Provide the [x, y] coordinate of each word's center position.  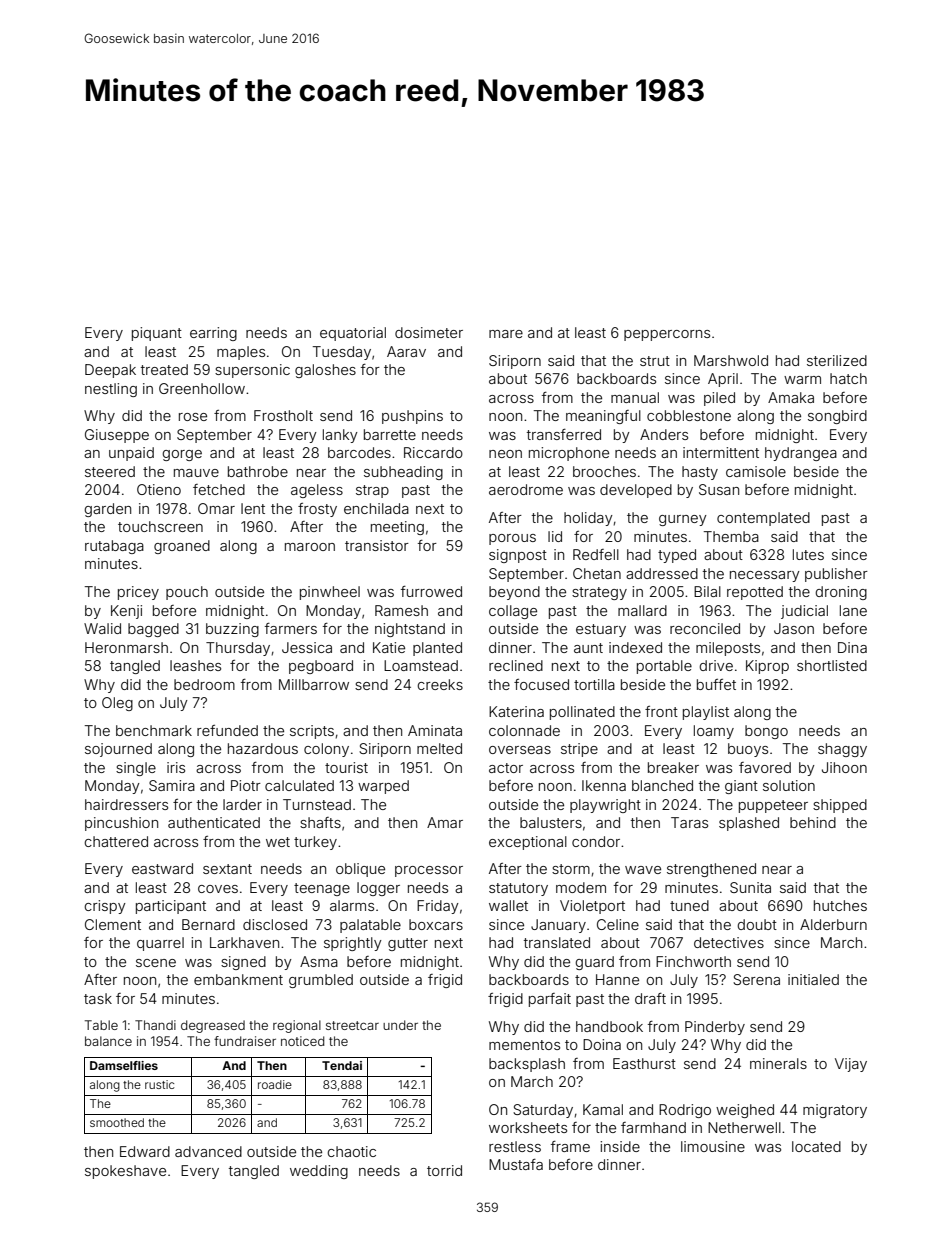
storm [571, 869]
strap [372, 491]
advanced [208, 1151]
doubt [757, 924]
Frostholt [283, 415]
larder [242, 804]
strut [655, 361]
